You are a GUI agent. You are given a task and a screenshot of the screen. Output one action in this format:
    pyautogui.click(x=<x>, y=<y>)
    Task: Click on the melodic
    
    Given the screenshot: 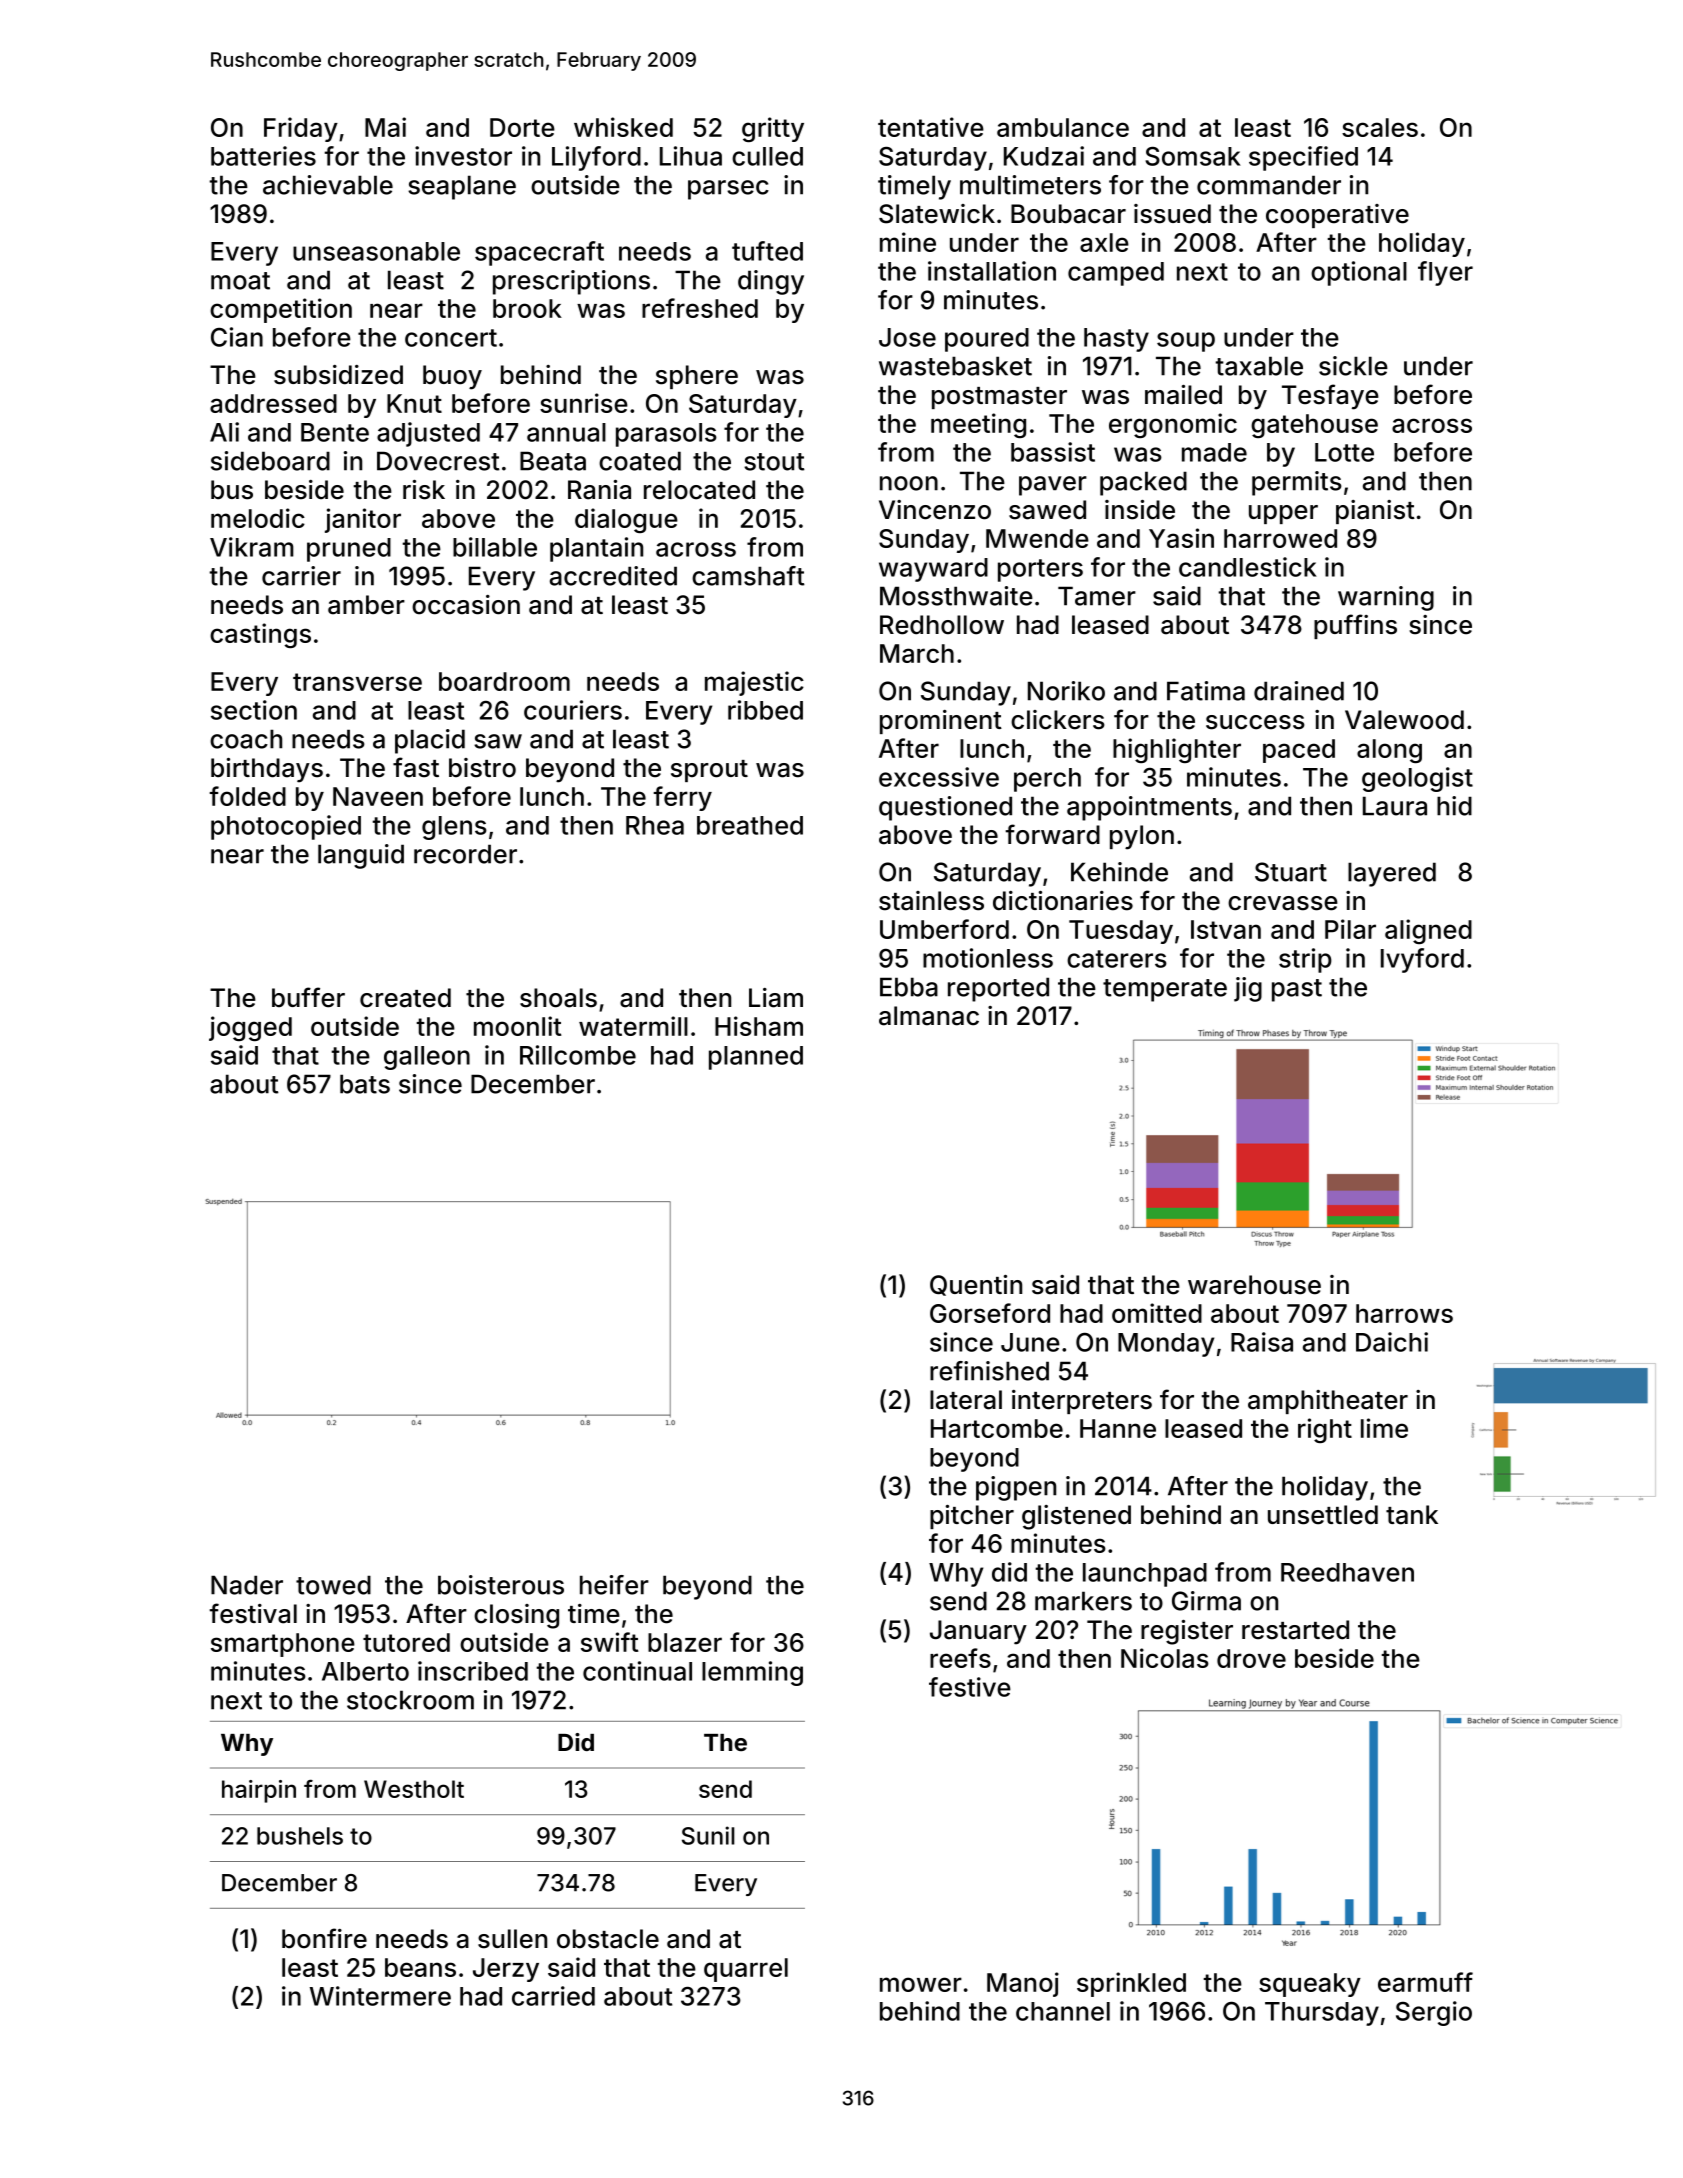 What is the action you would take?
    pyautogui.click(x=258, y=518)
